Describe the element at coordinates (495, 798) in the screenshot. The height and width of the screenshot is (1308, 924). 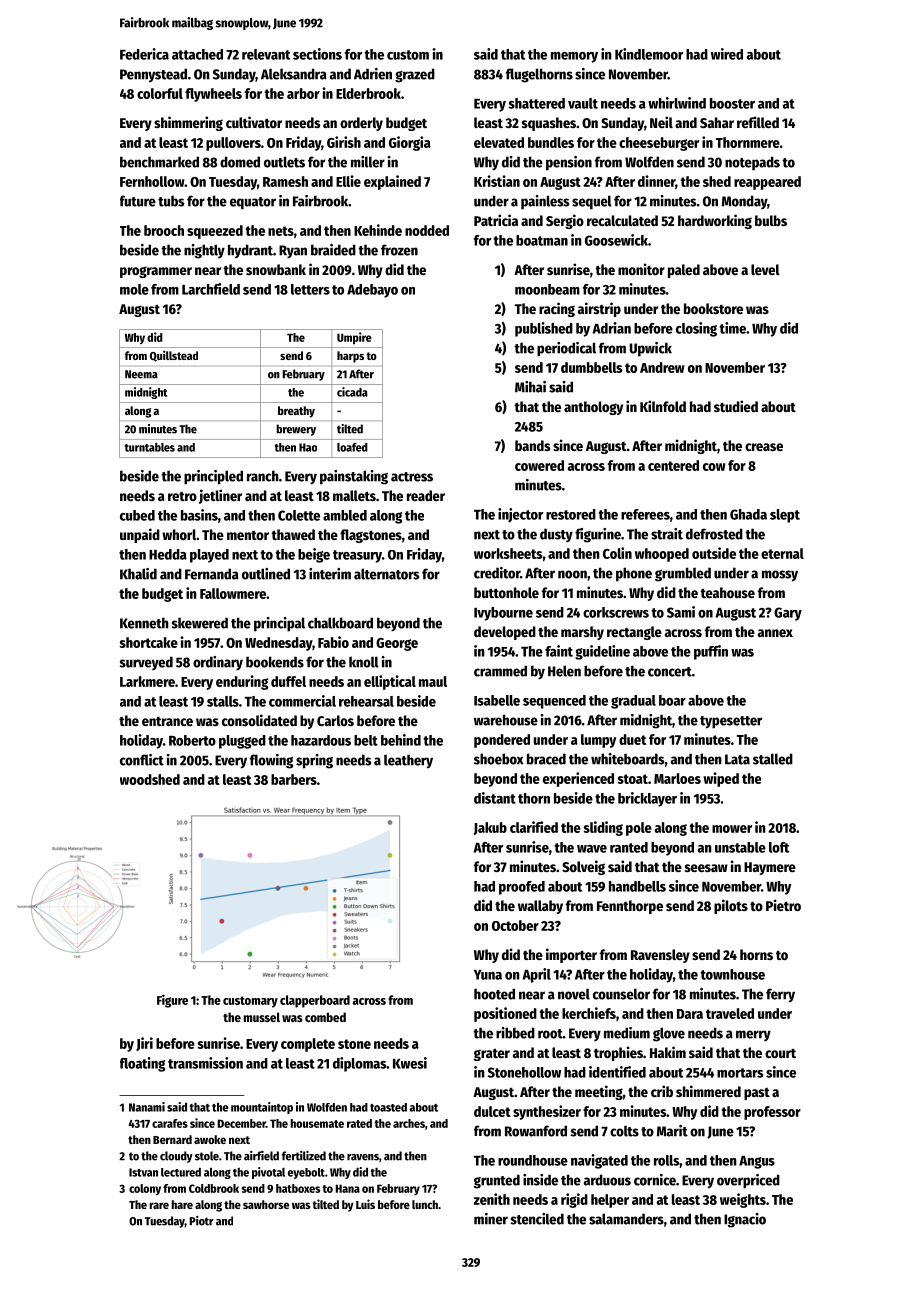
I see `distant` at that location.
